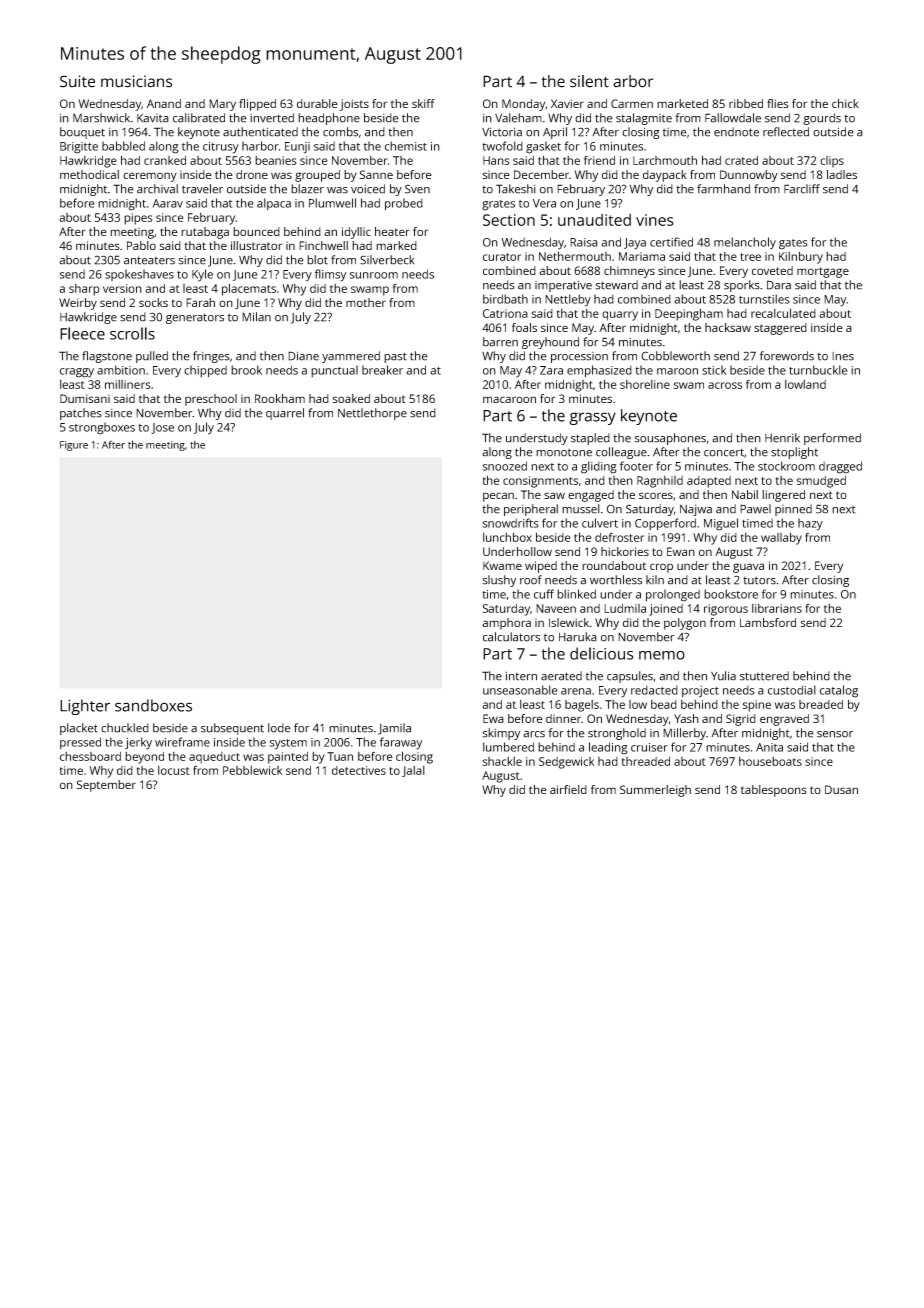 The width and height of the screenshot is (924, 1308). Describe the element at coordinates (523, 105) in the screenshot. I see `Monday` at that location.
